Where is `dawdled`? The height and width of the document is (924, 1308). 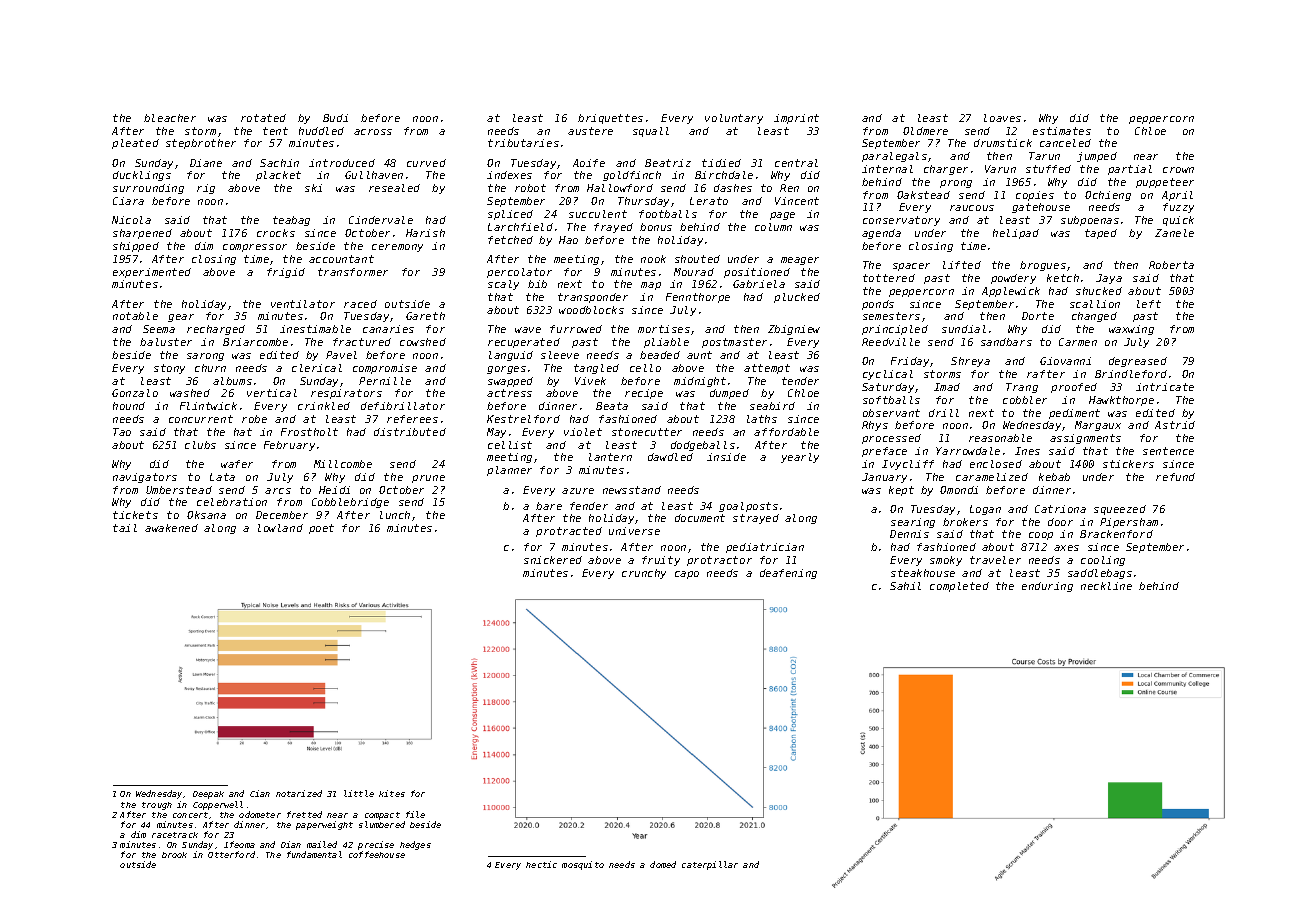 dawdled is located at coordinates (670, 457).
